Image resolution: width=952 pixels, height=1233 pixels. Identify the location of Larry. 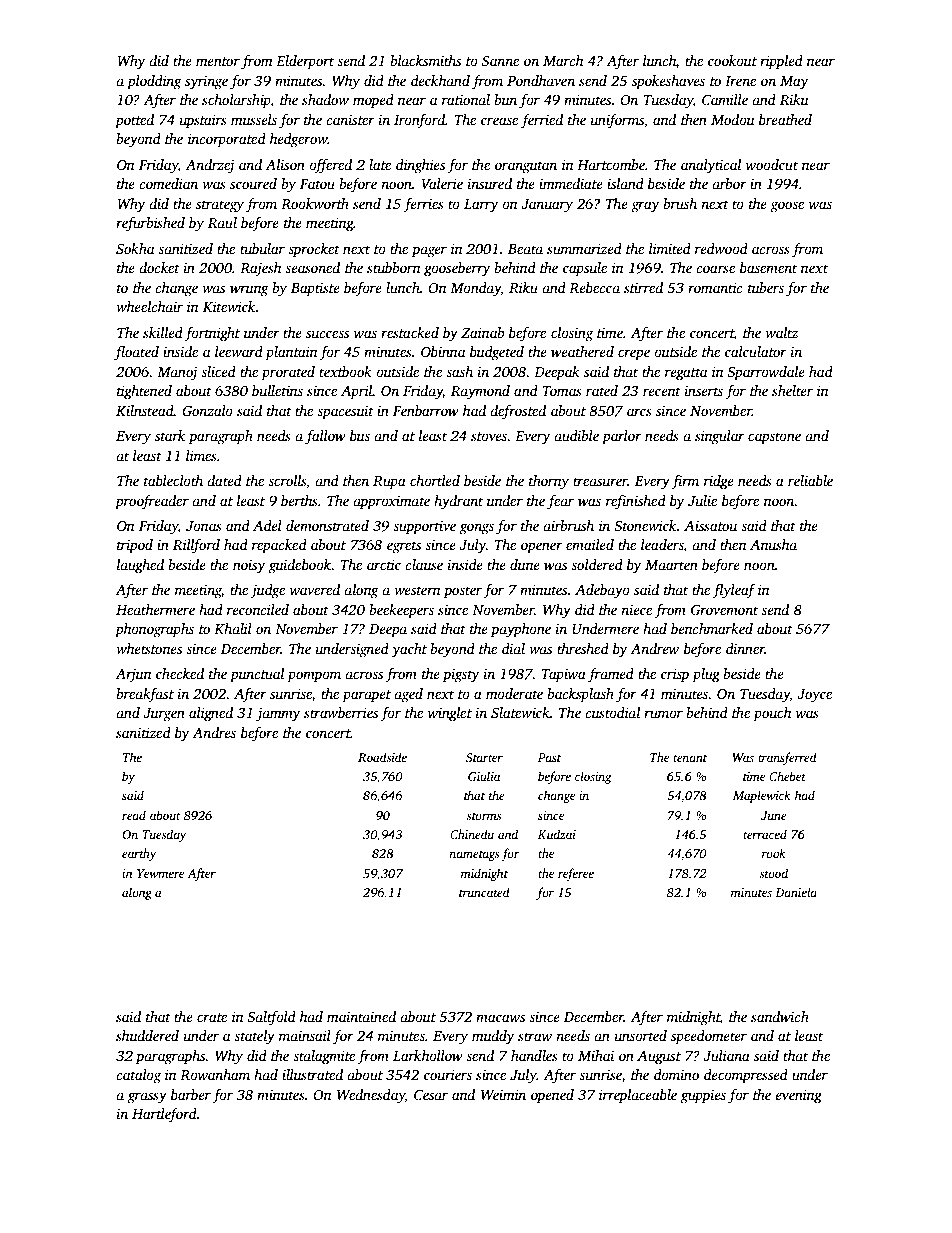
(481, 206).
